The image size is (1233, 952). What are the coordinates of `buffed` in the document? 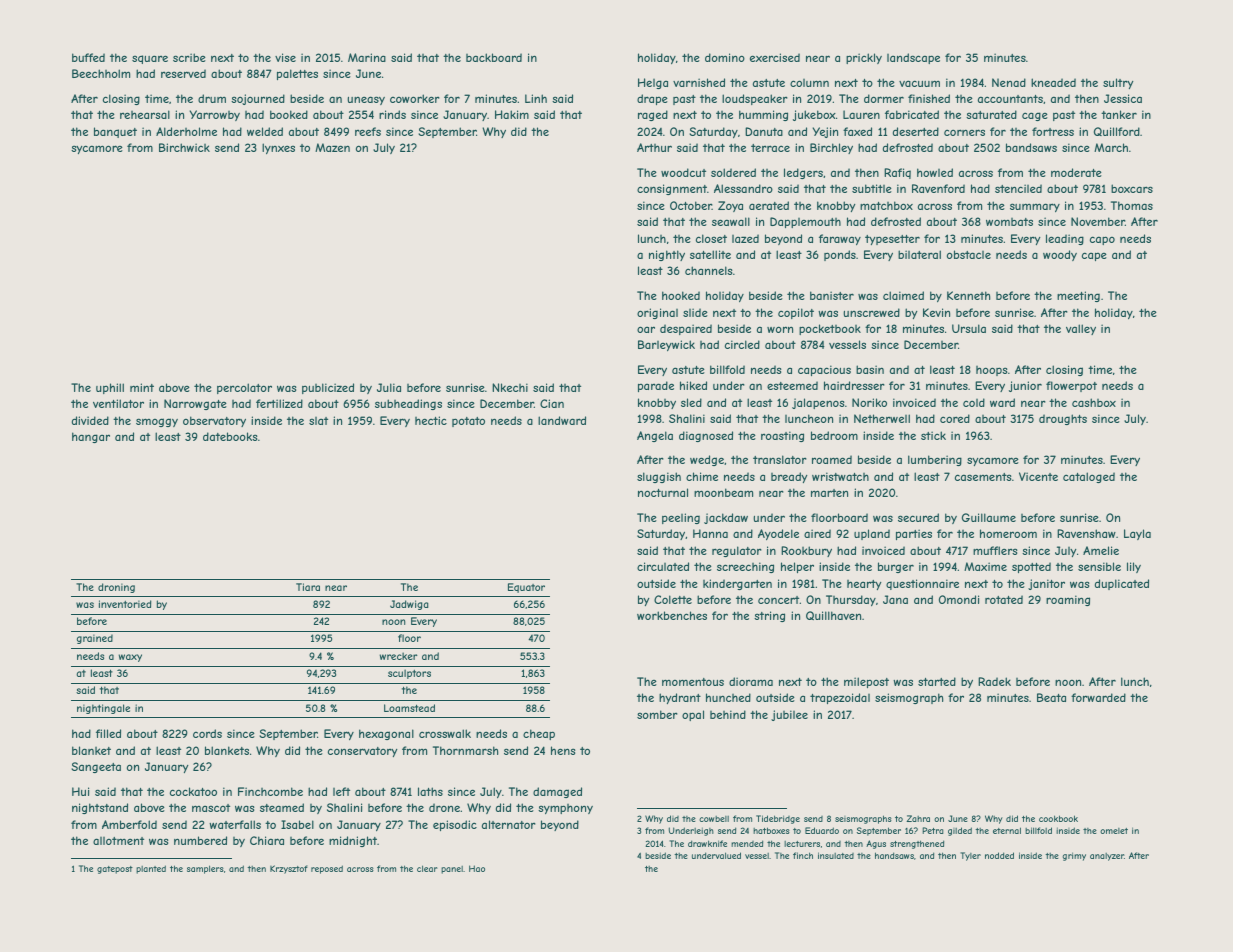 It's located at (88, 57).
